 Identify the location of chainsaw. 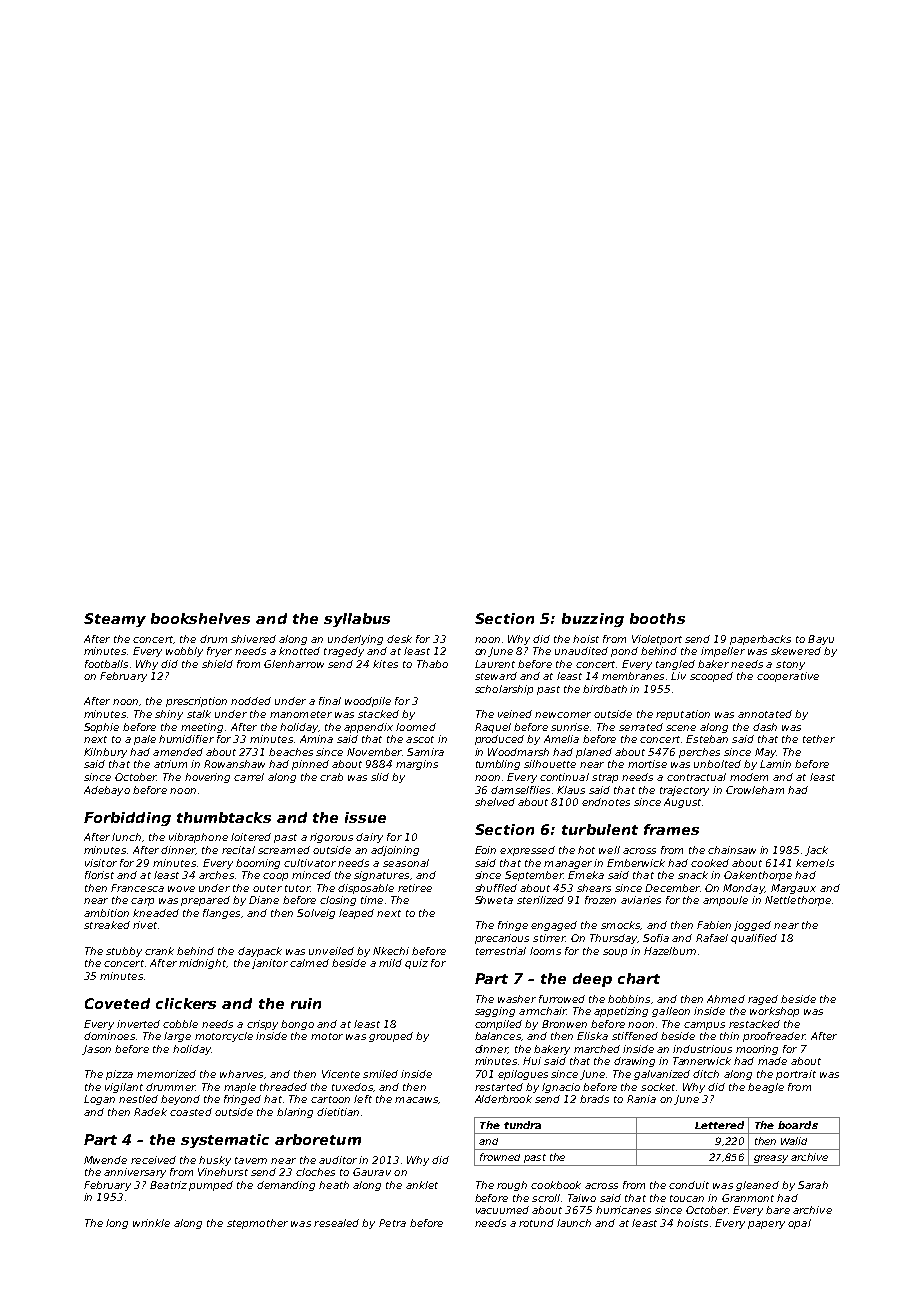
(732, 850).
